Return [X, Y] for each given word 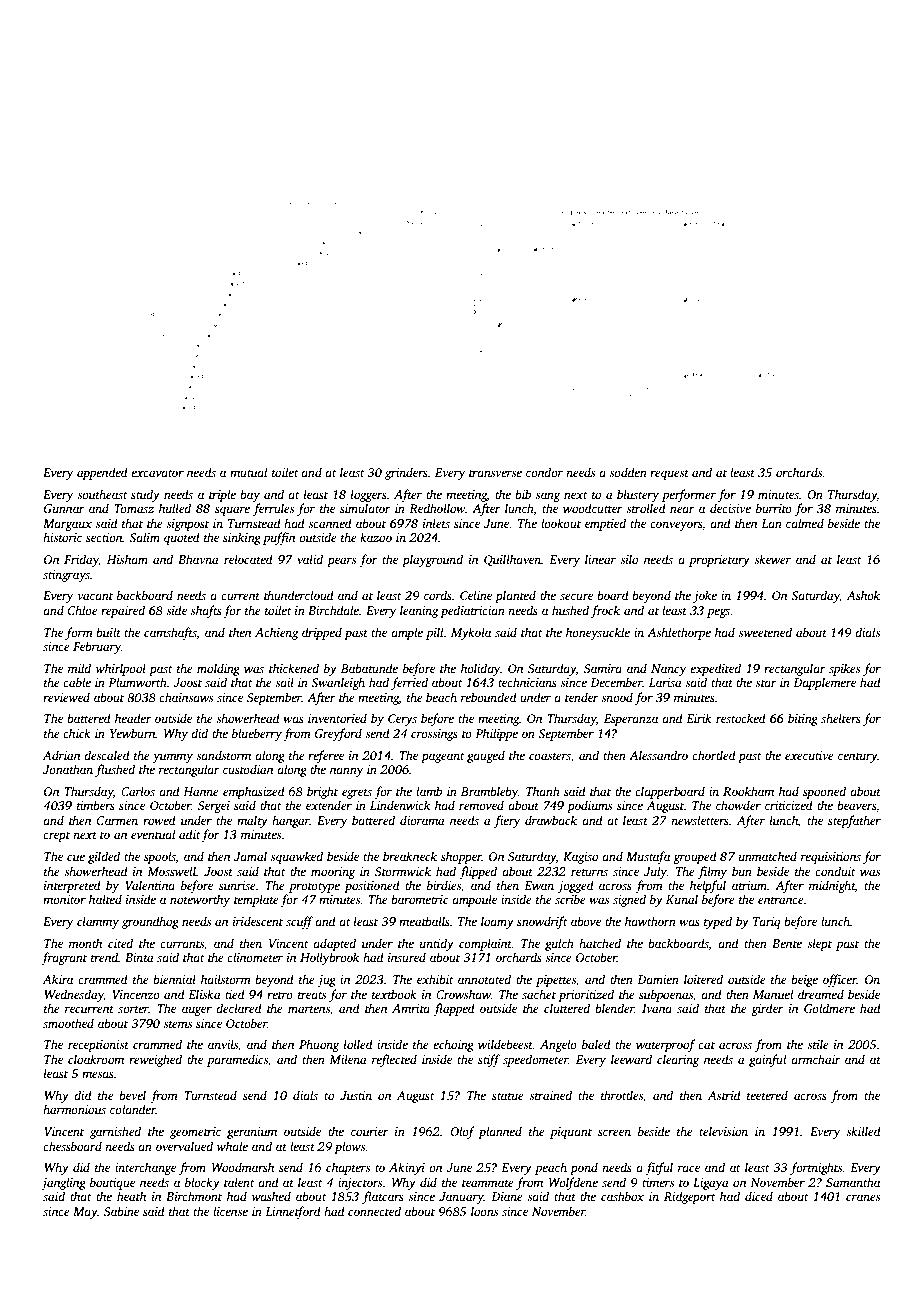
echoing [453, 1045]
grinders [406, 473]
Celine [476, 595]
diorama [422, 820]
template [256, 900]
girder [767, 1009]
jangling [63, 1183]
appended [102, 473]
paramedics [237, 1060]
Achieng [276, 633]
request [669, 474]
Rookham [748, 791]
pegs [718, 613]
